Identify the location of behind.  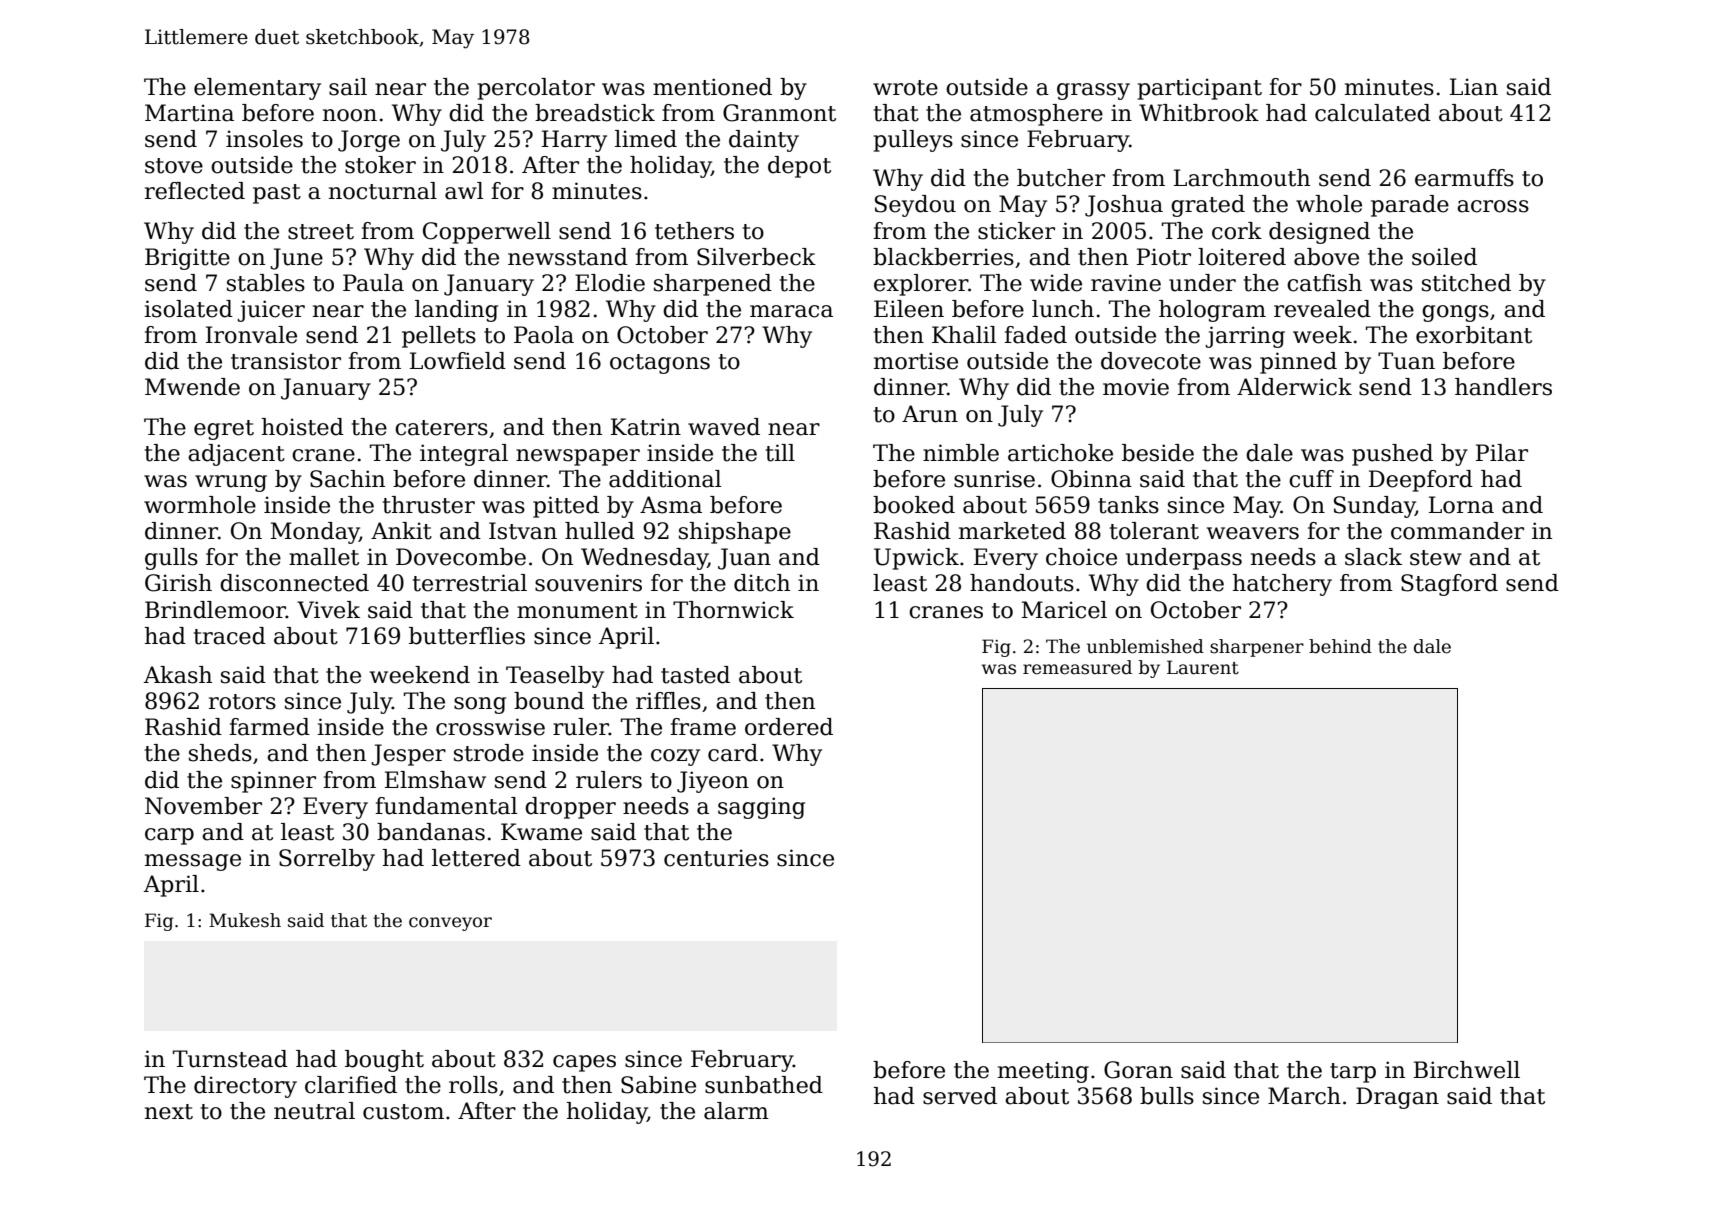
(1340, 646).
